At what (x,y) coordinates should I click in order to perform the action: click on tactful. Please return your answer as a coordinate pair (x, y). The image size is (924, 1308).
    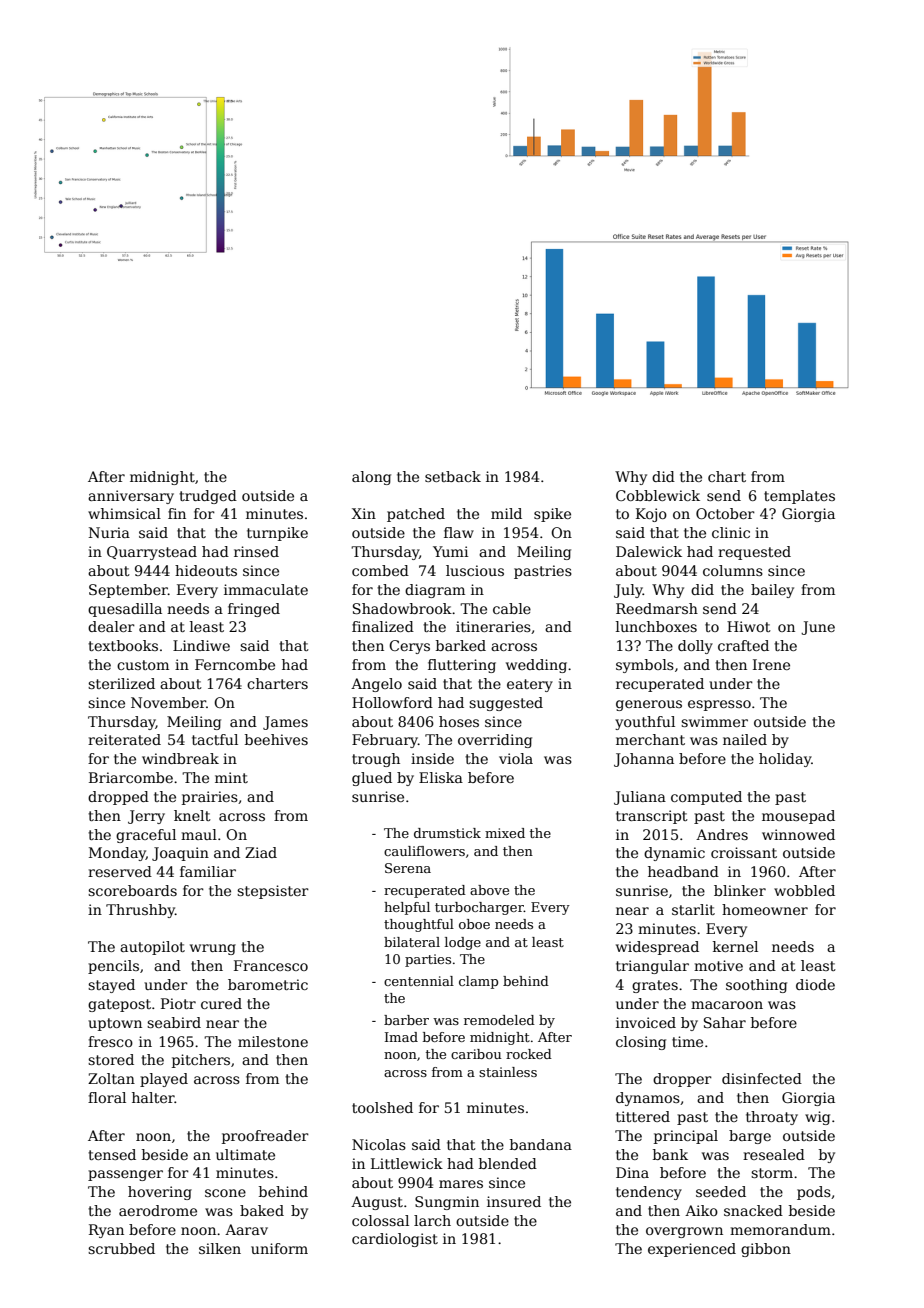
    Looking at the image, I should click on (215, 739).
